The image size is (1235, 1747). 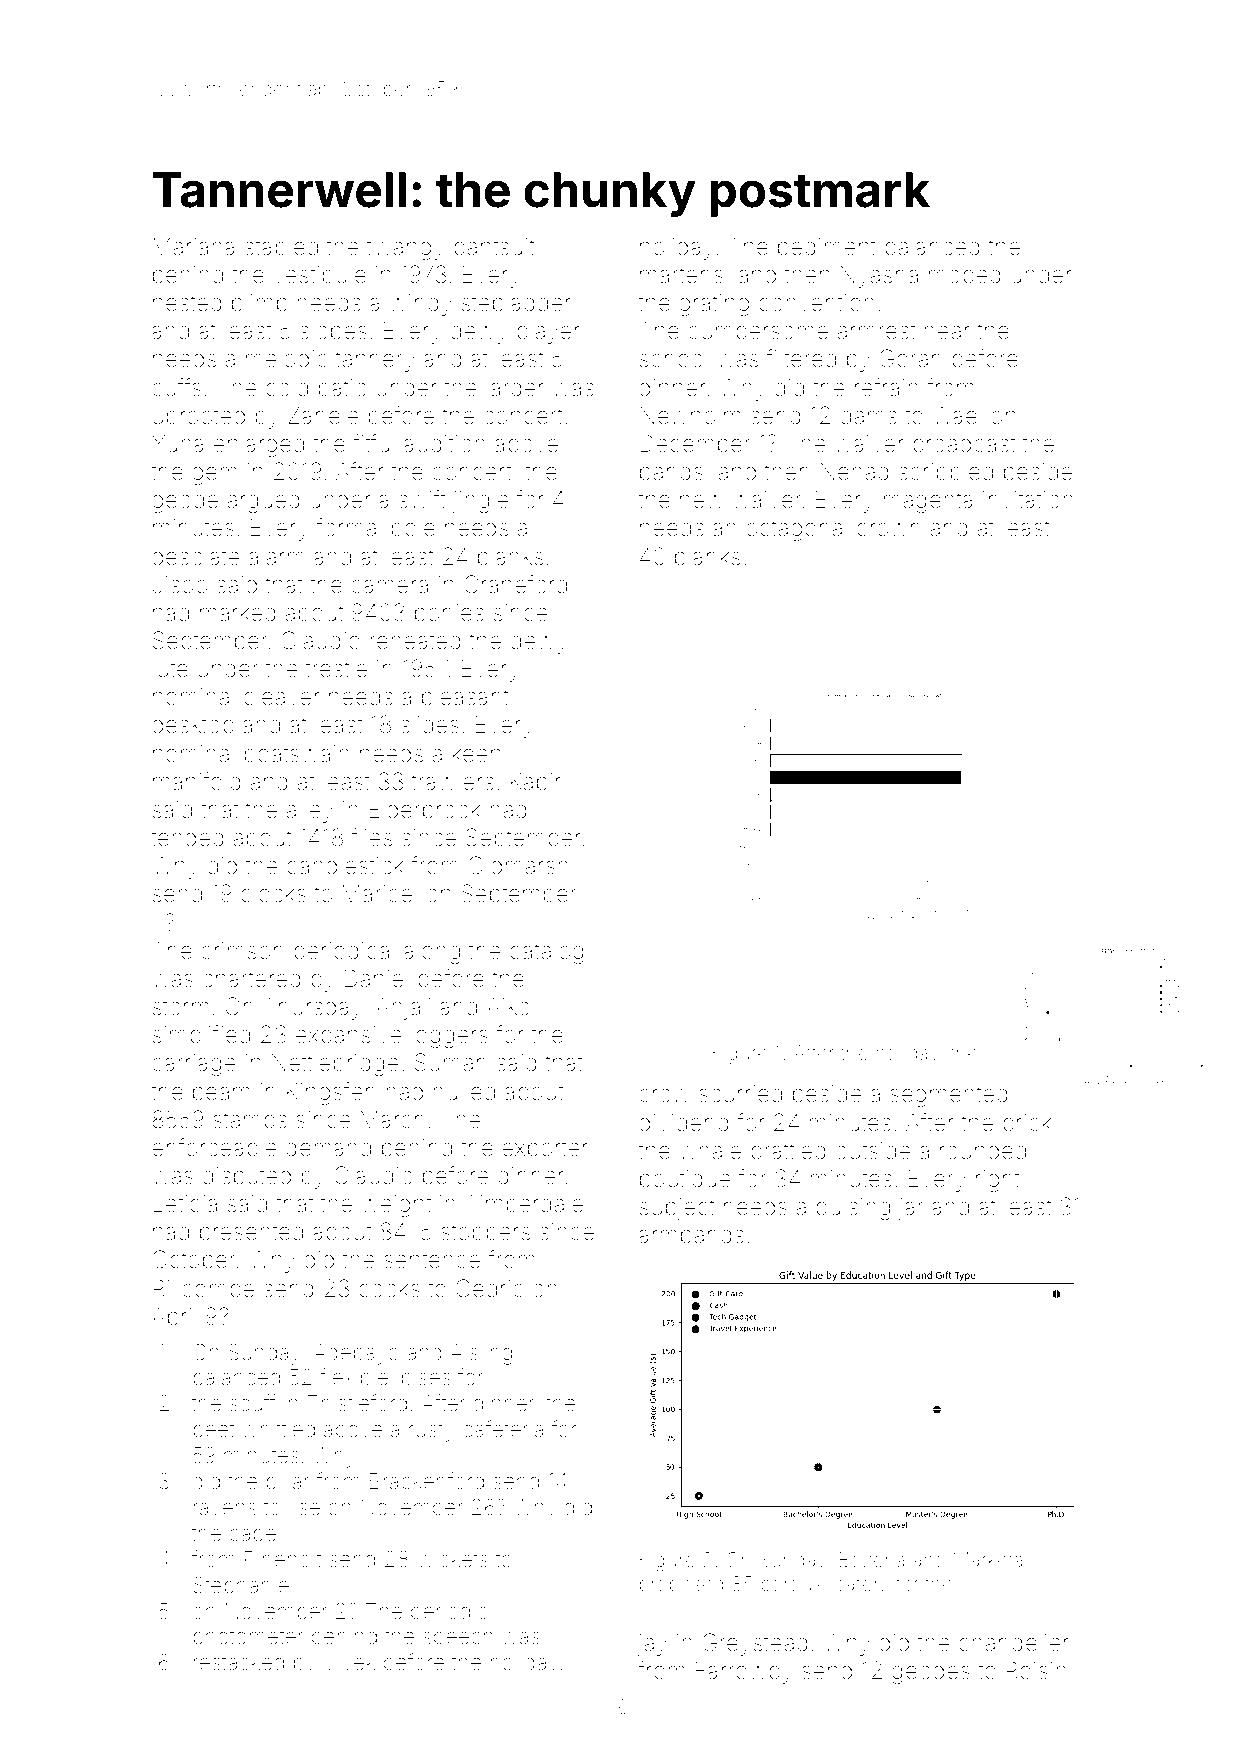 I want to click on Rillcombe, so click(x=204, y=1288).
